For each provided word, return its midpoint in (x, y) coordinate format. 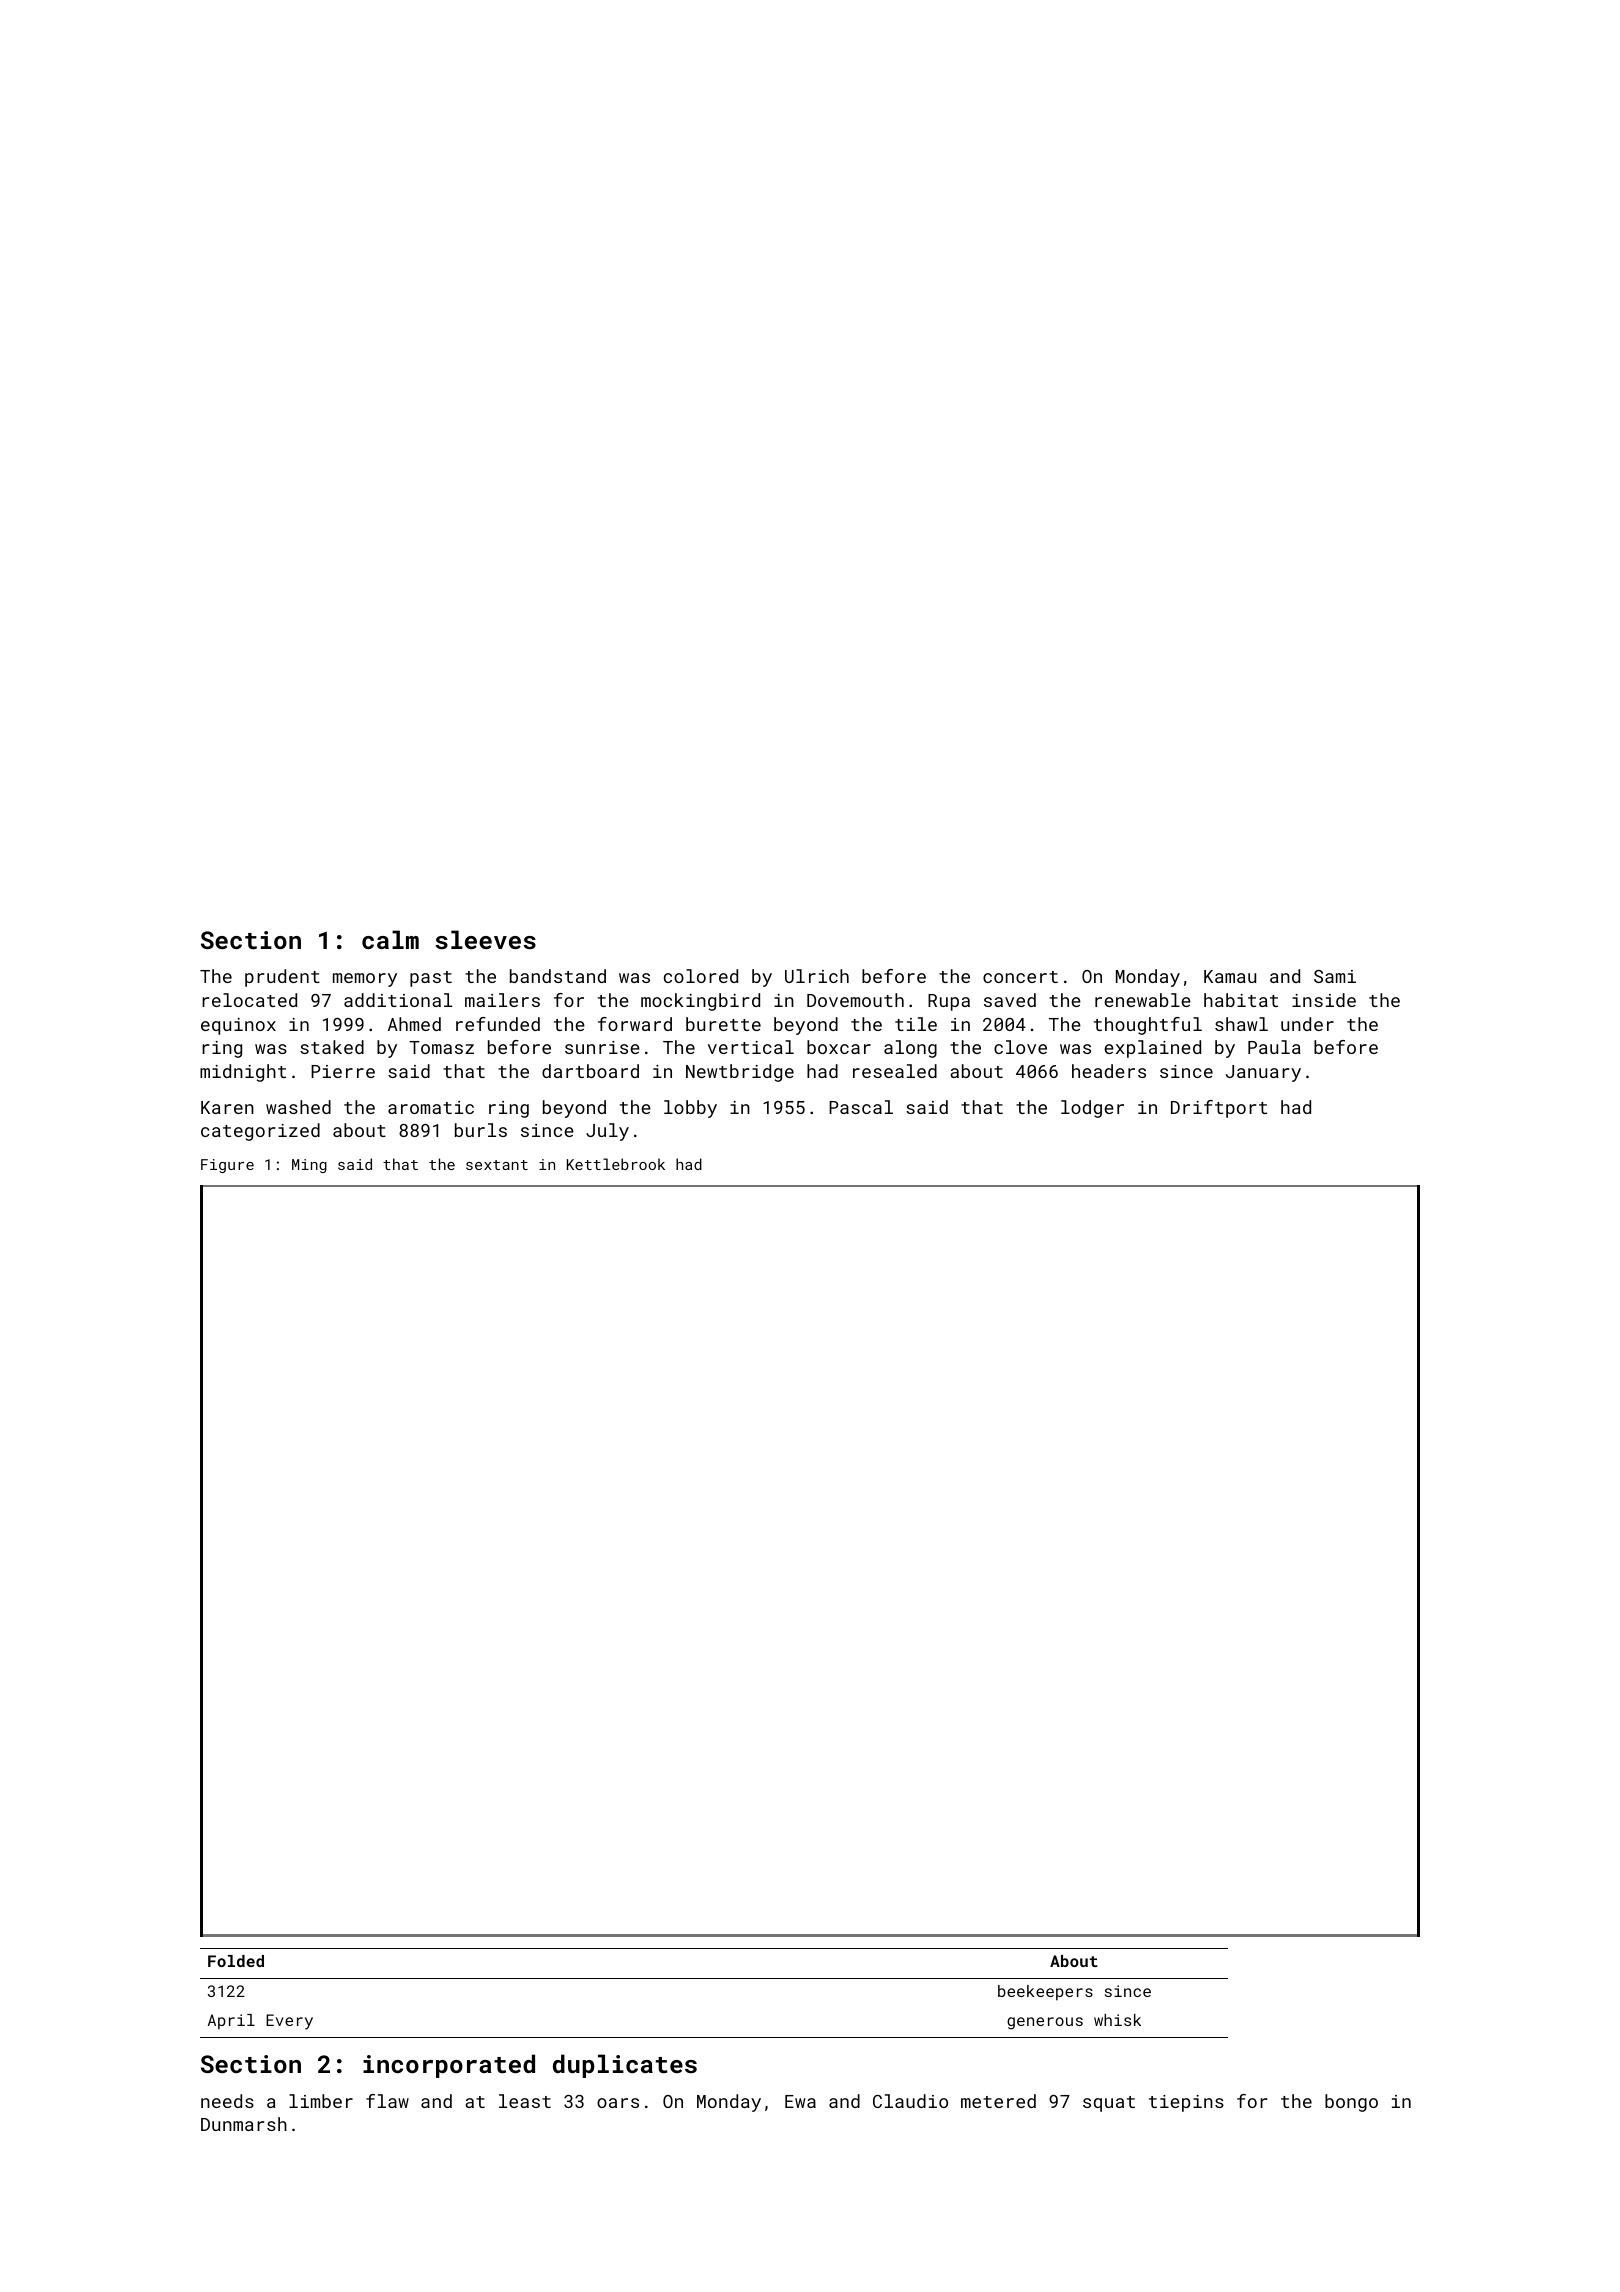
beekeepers (1045, 1992)
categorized (260, 1132)
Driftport (1219, 1109)
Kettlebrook (616, 1164)
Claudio (910, 2101)
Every (289, 2022)
